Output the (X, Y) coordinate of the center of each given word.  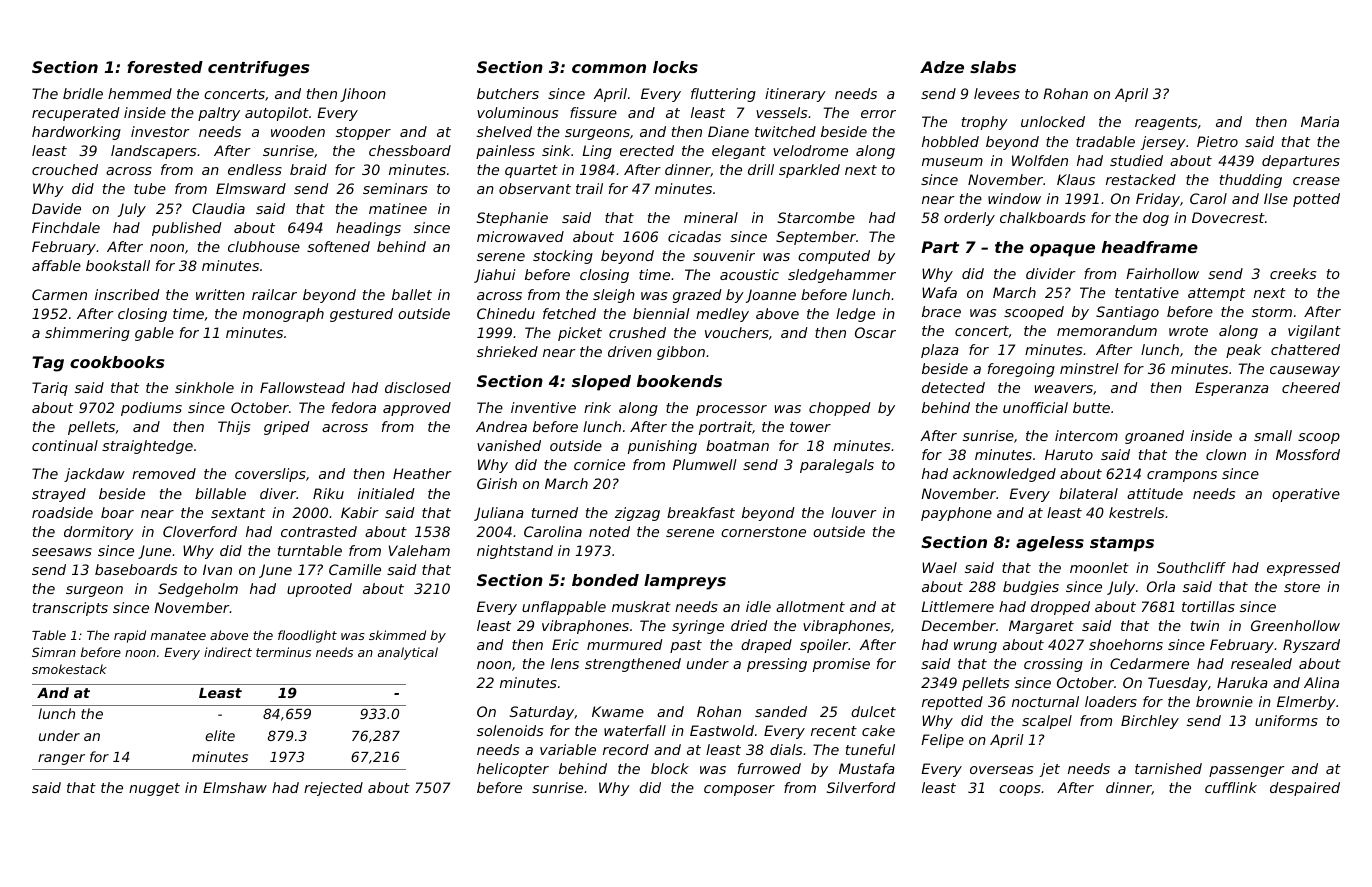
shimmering (87, 334)
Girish (497, 483)
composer (739, 790)
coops (1020, 790)
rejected (333, 789)
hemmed (140, 93)
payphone (956, 514)
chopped (840, 409)
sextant (238, 513)
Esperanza (1232, 389)
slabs (993, 67)
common (609, 68)
